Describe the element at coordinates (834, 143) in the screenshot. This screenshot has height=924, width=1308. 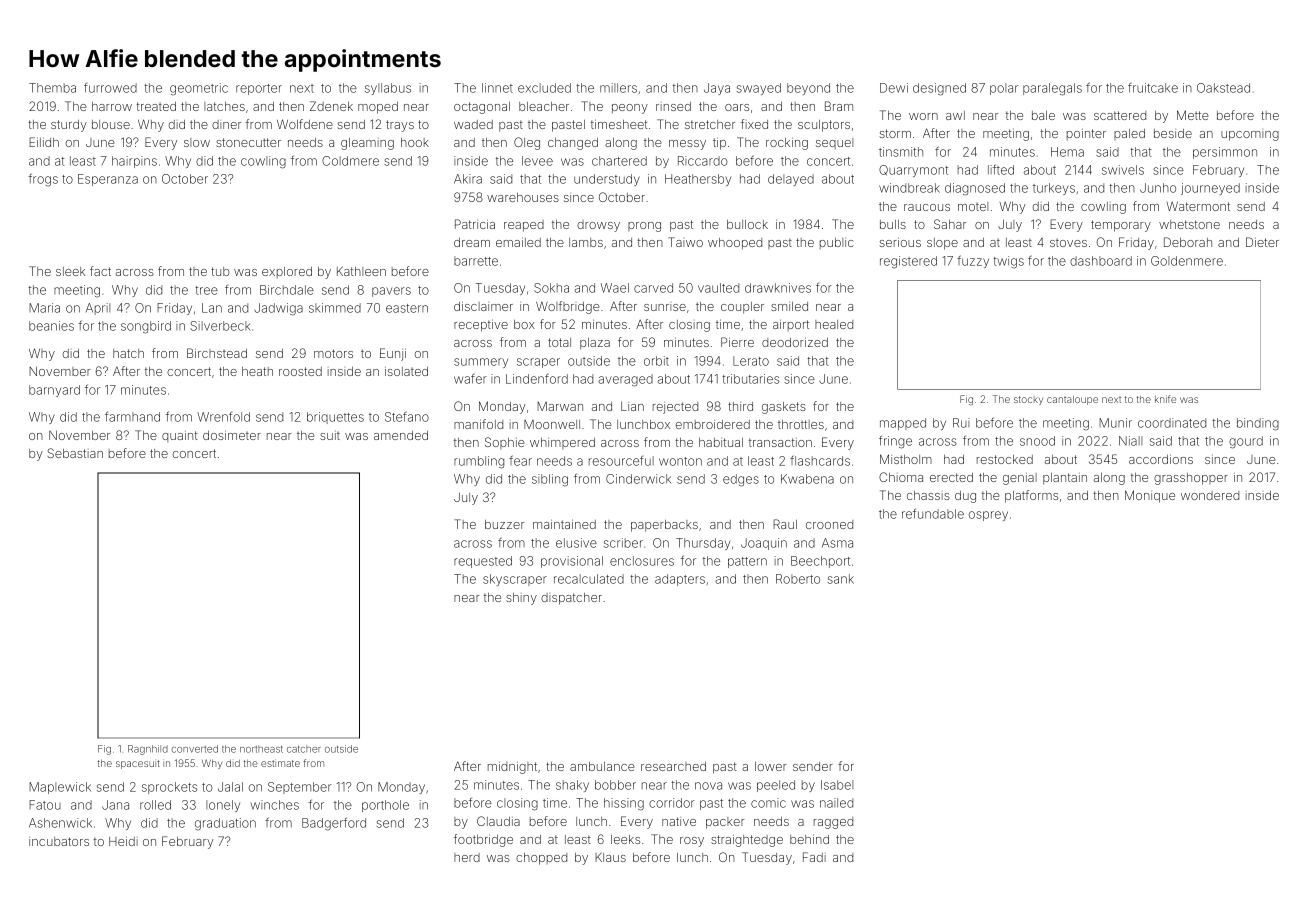
I see `sequel` at that location.
